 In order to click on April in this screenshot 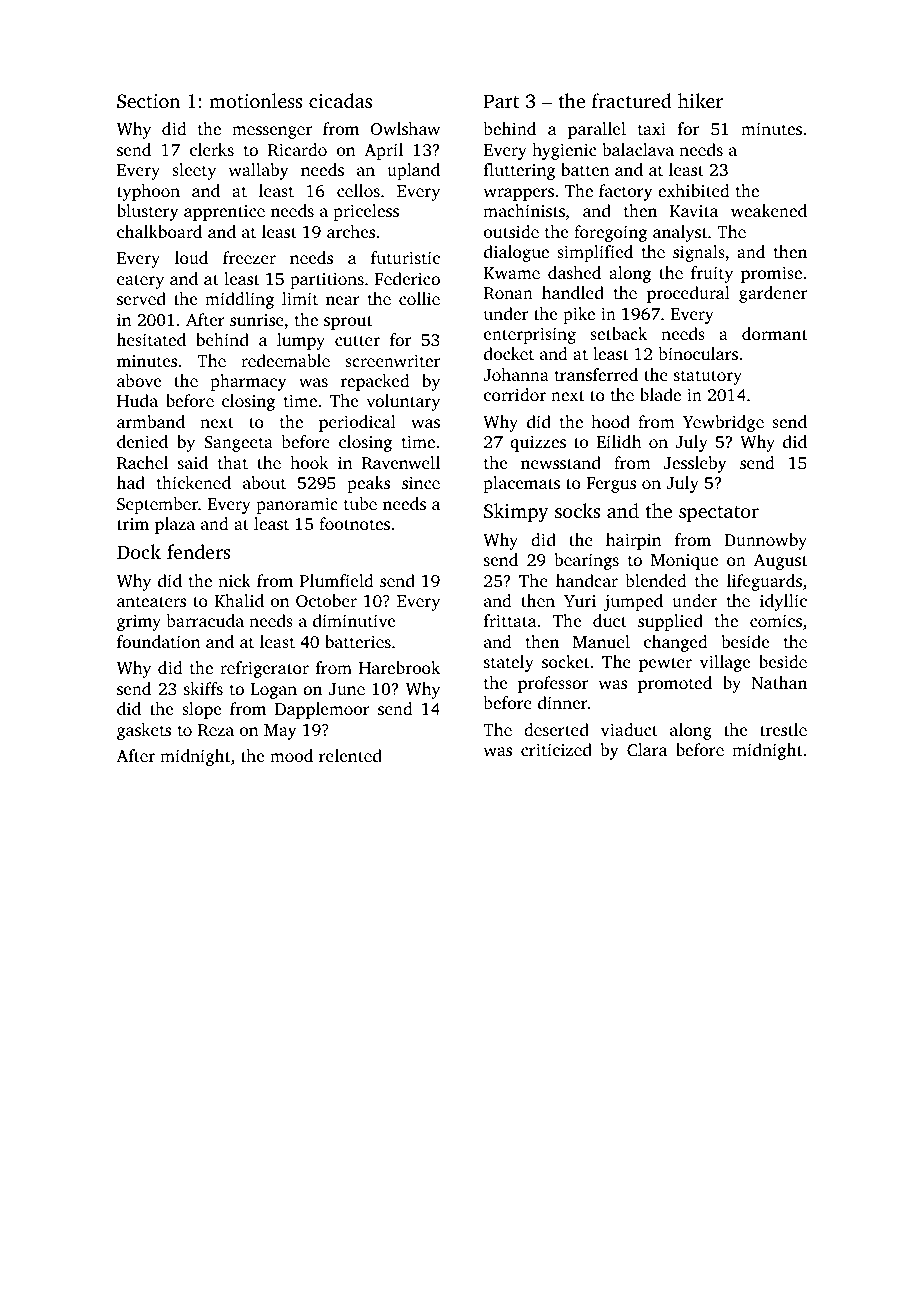, I will do `click(383, 151)`.
